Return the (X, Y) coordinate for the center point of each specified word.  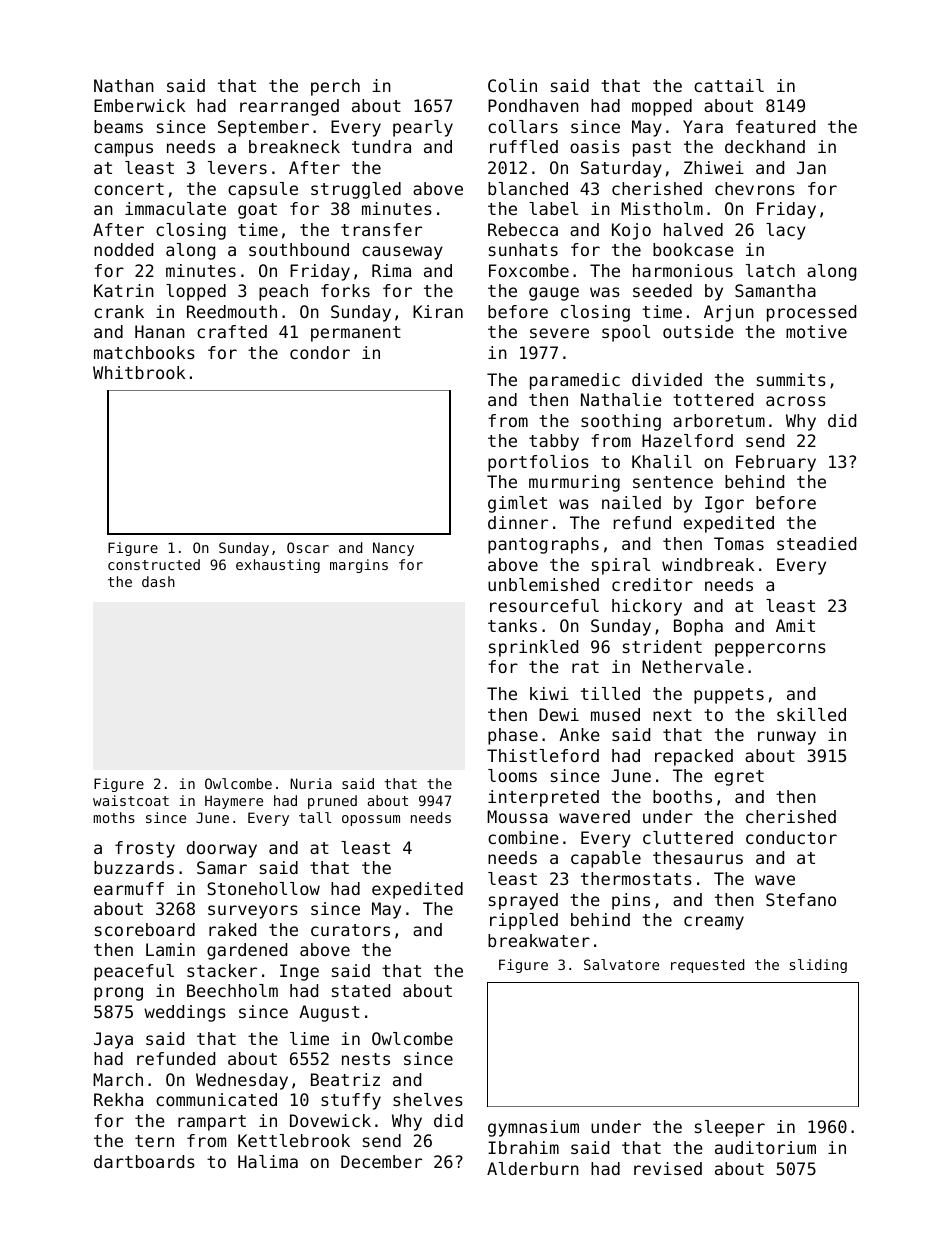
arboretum (719, 420)
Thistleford (543, 755)
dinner (518, 522)
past (652, 149)
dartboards (144, 1161)
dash (158, 581)
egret (739, 778)
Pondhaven (533, 105)
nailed (631, 502)
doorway (222, 849)
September (263, 128)
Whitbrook (139, 372)
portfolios (538, 463)
